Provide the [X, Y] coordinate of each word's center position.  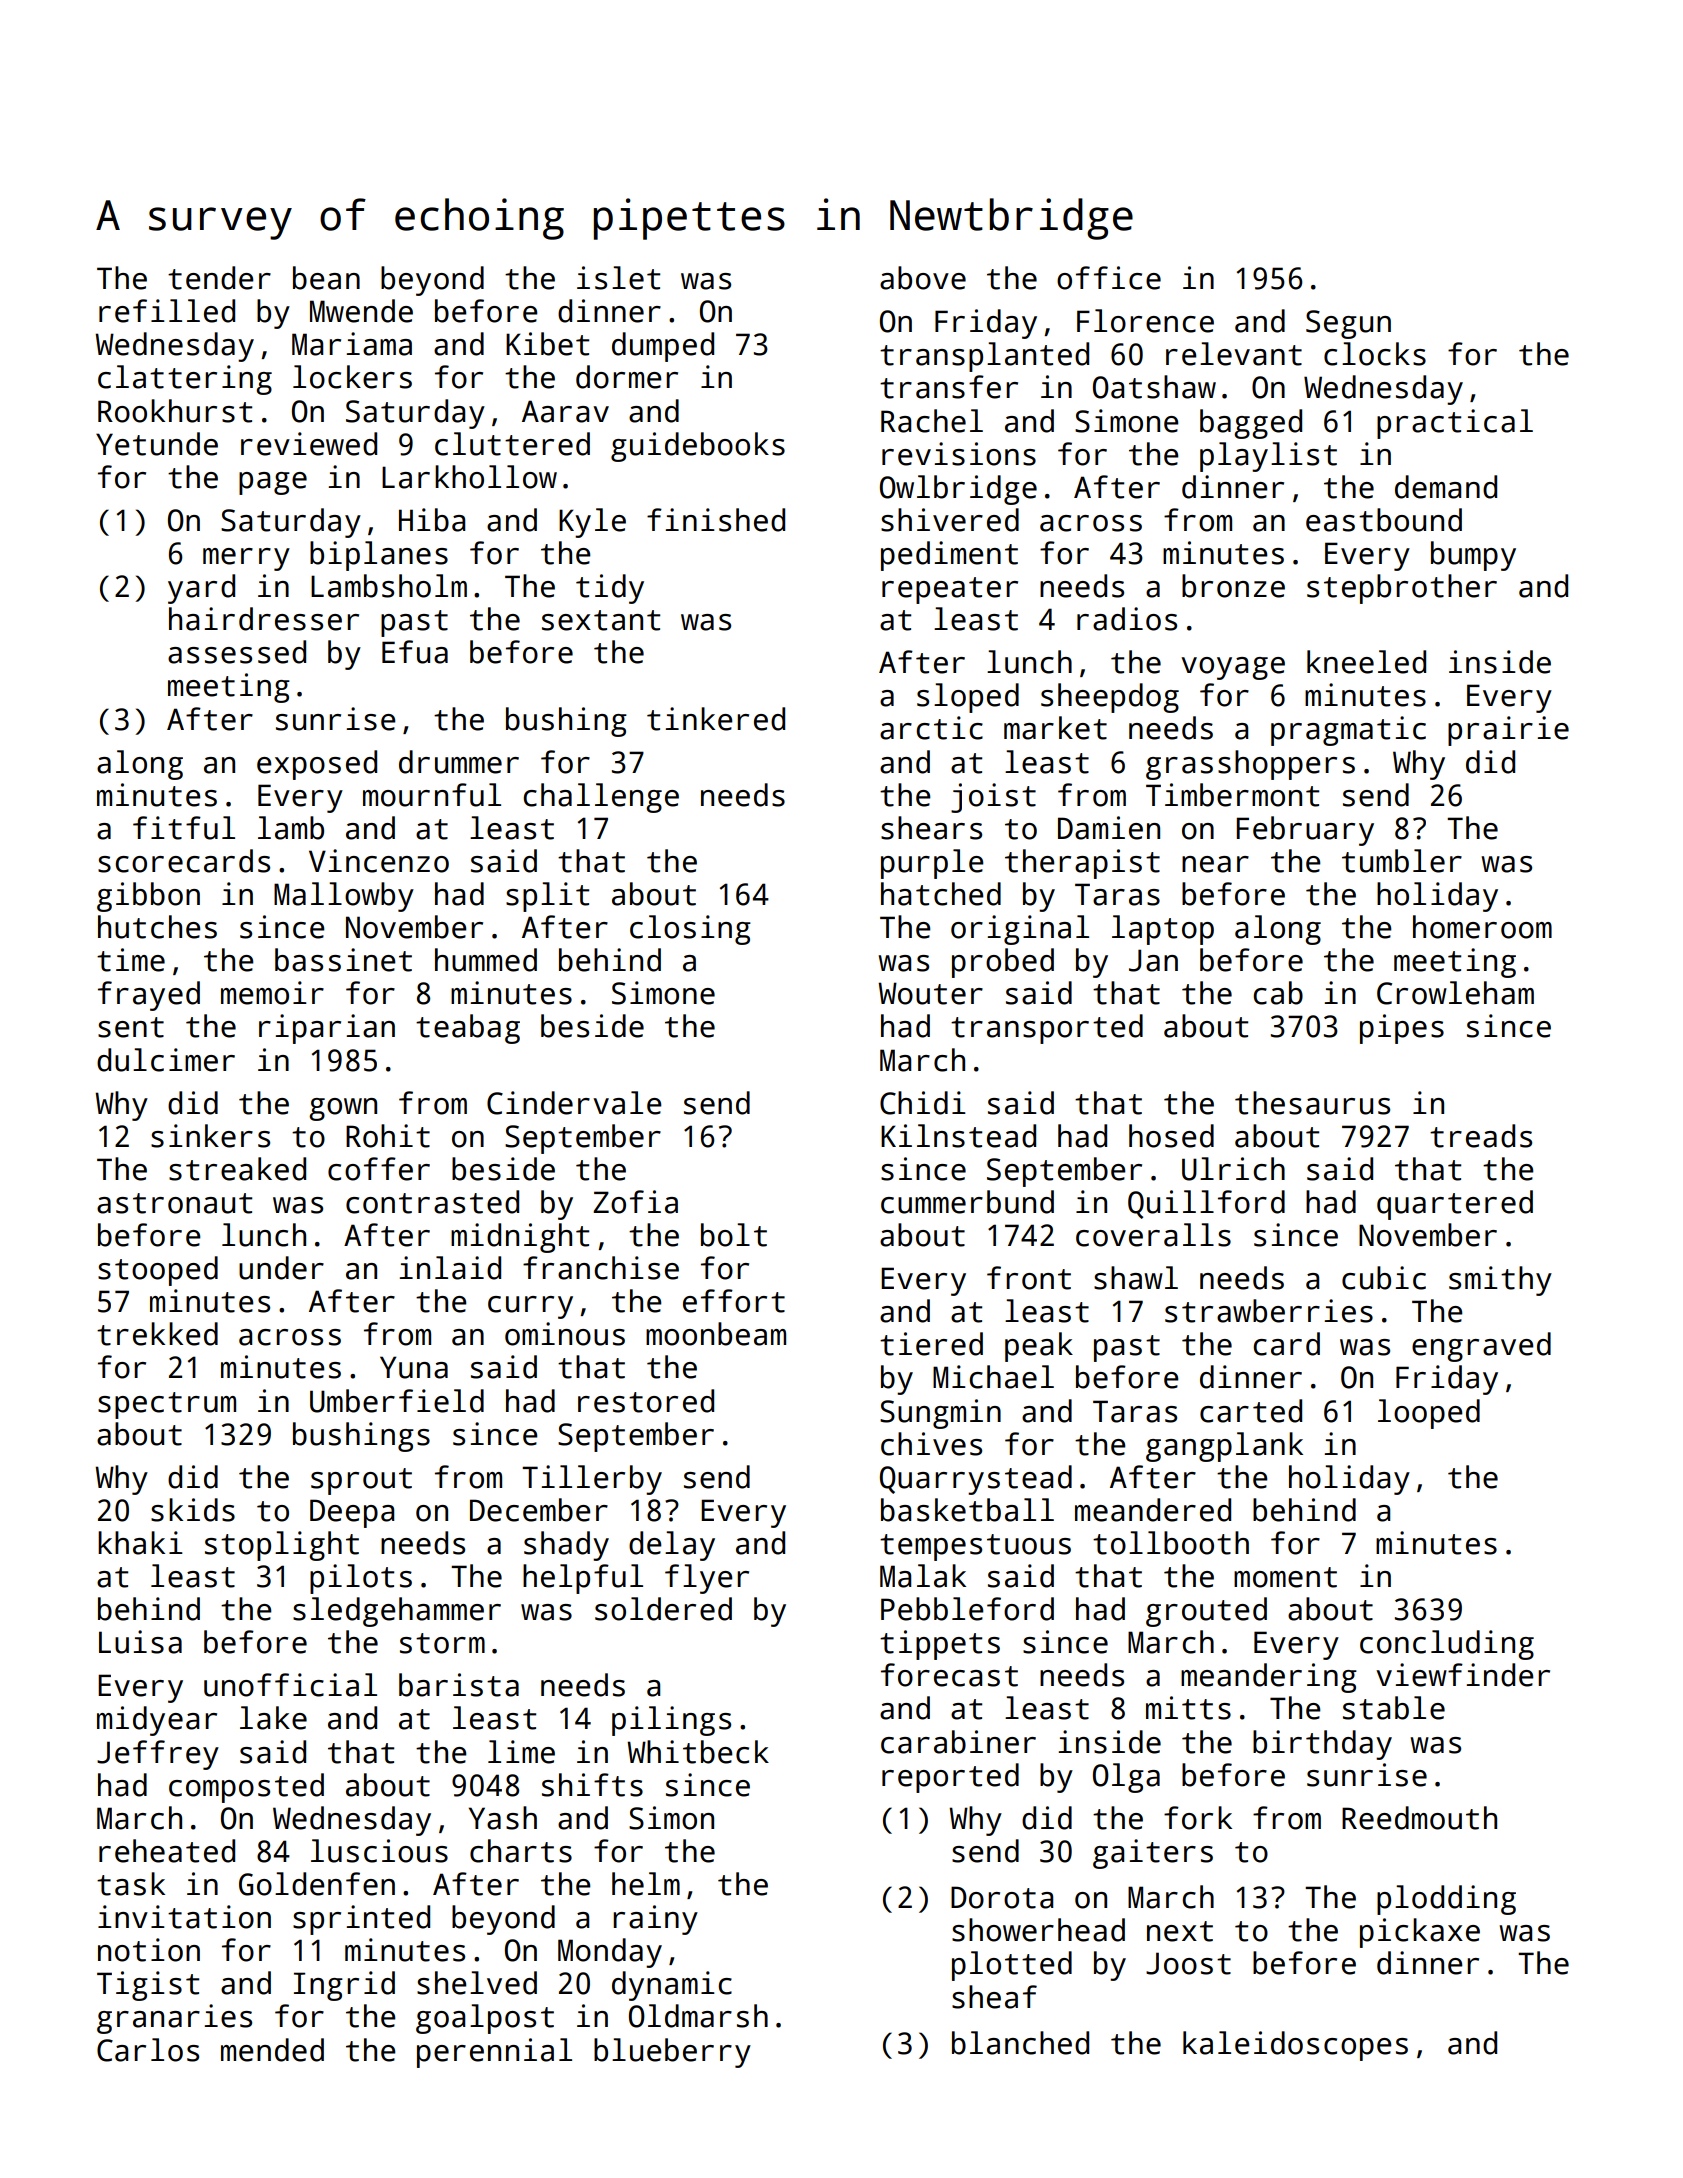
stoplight [282, 1546]
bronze [1233, 586]
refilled [167, 311]
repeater [950, 590]
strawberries [1269, 1311]
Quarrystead [976, 1480]
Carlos [148, 2050]
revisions [959, 454]
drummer [459, 762]
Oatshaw [1154, 387]
